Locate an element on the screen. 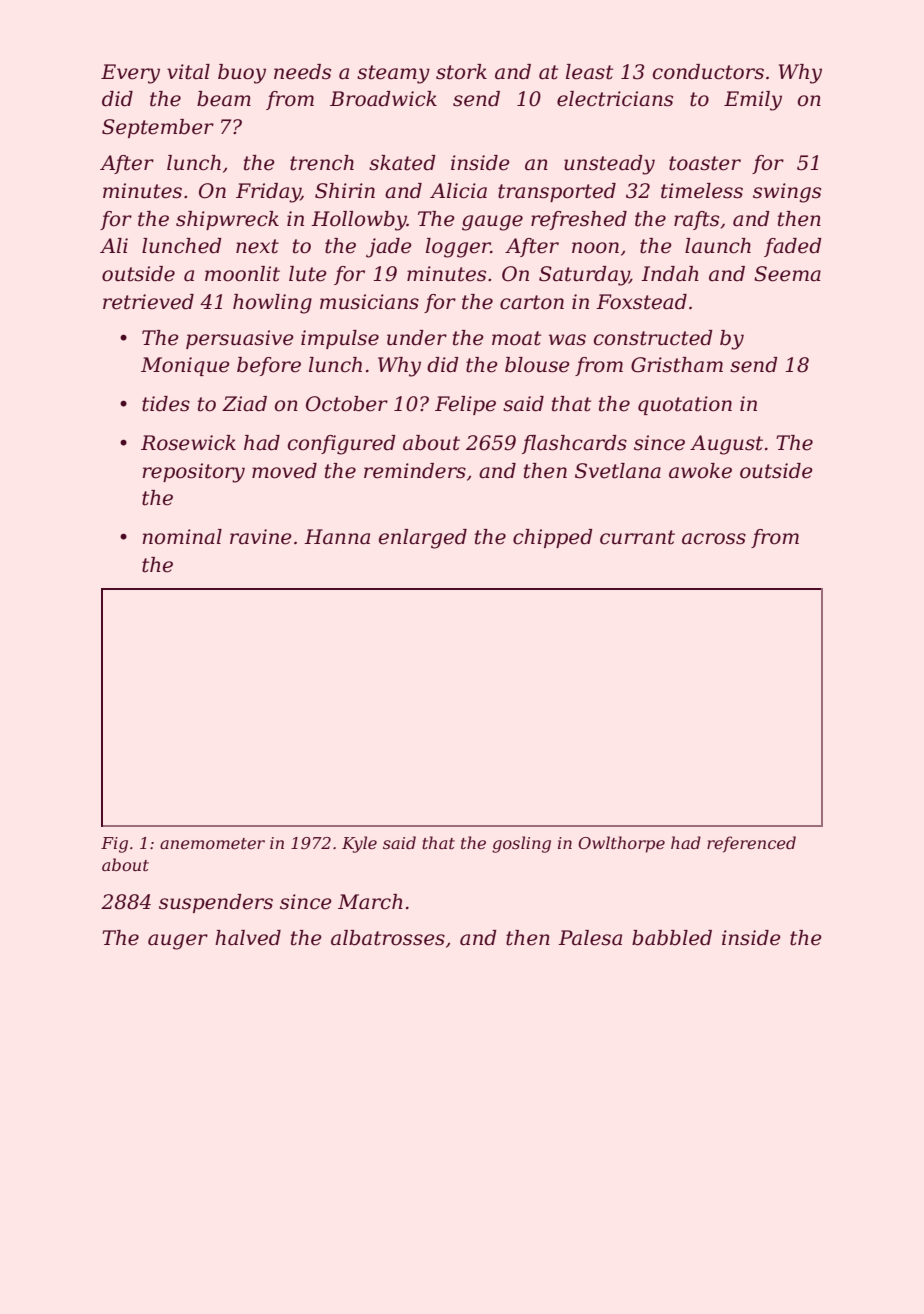 Image resolution: width=924 pixels, height=1314 pixels. currant is located at coordinates (637, 537).
